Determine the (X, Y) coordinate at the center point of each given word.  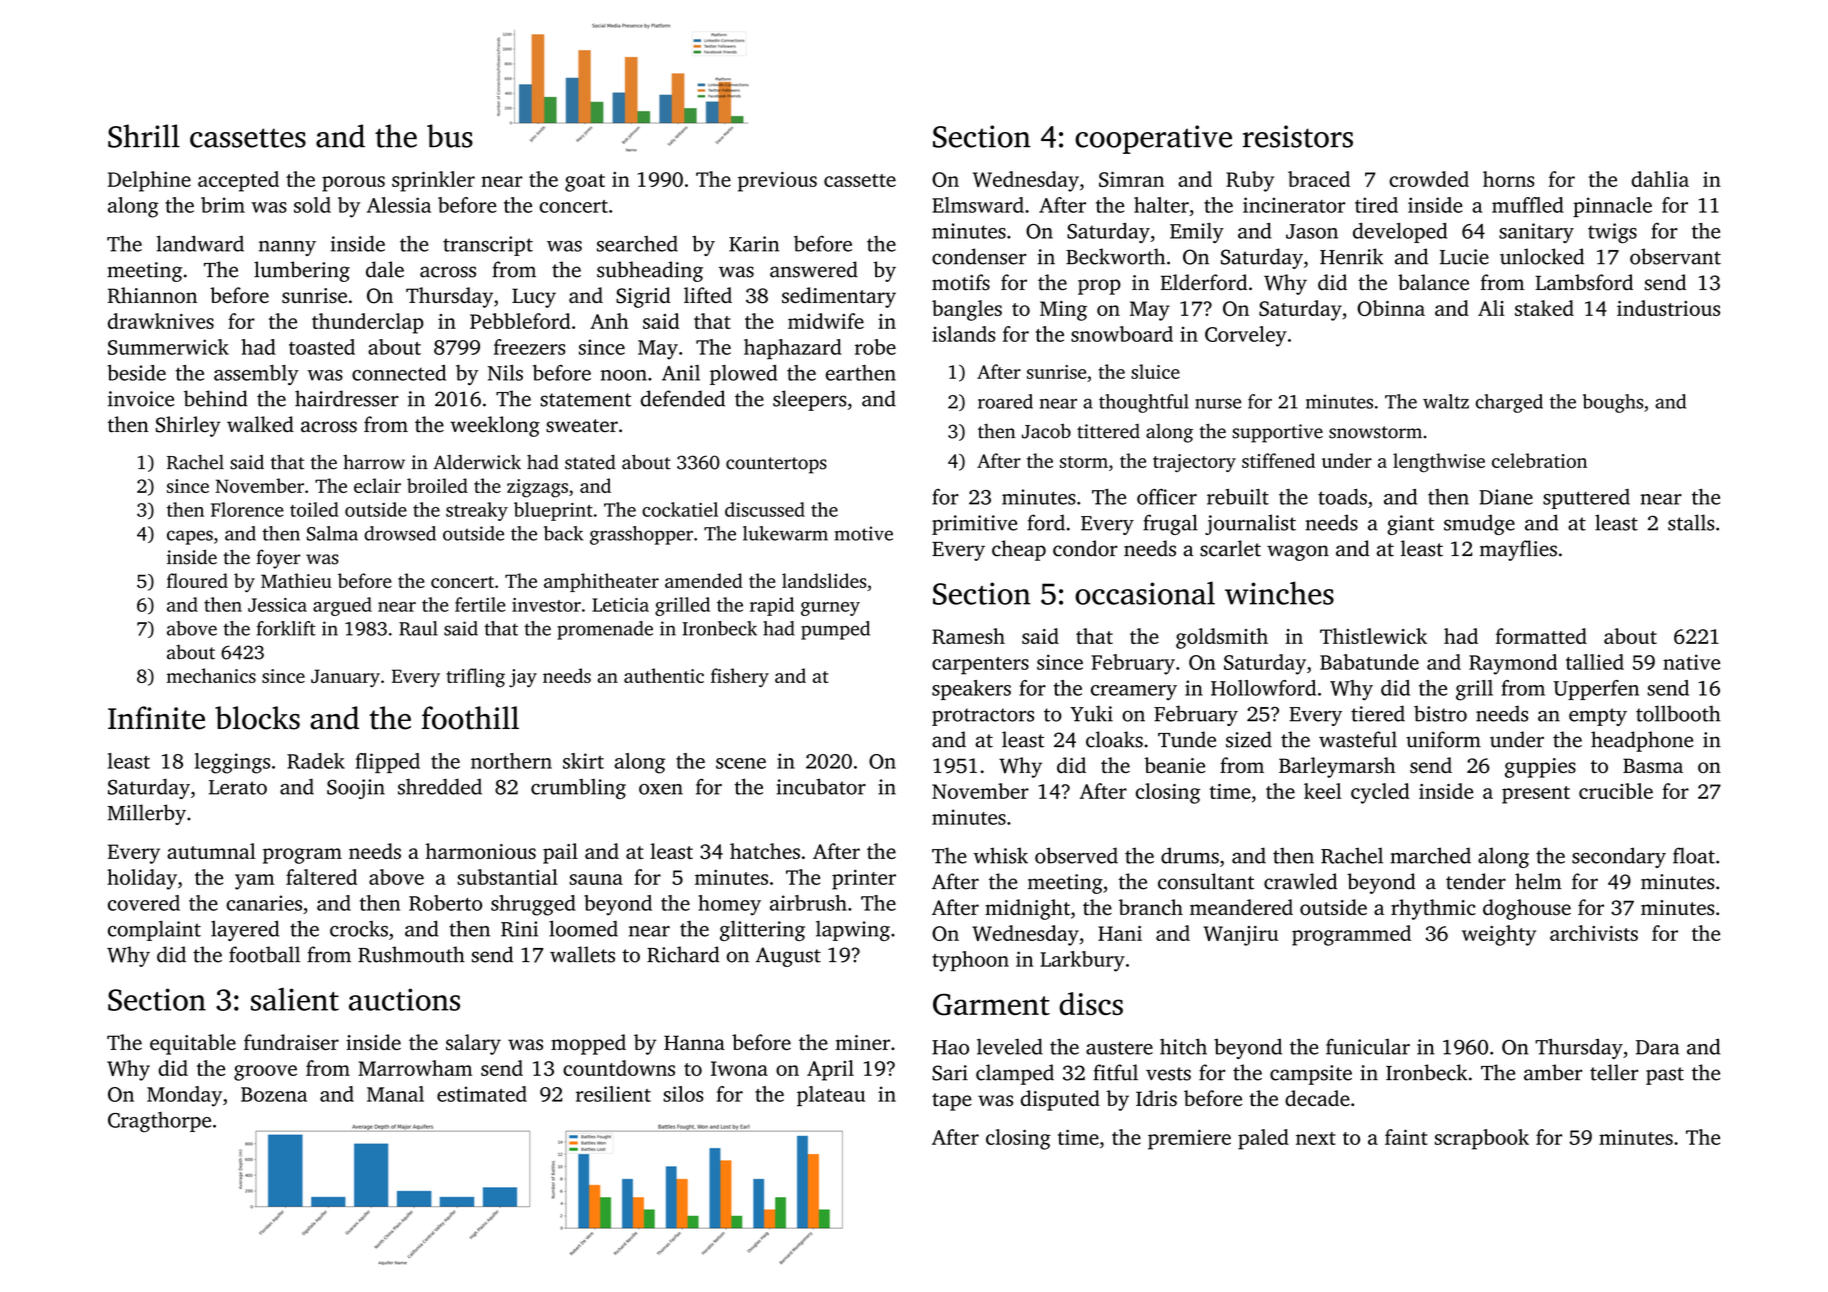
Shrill (144, 136)
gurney (830, 609)
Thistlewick (1373, 636)
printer (864, 880)
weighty (1499, 935)
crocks (359, 929)
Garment (991, 1004)
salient (295, 999)
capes (190, 537)
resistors (1298, 136)
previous (777, 182)
